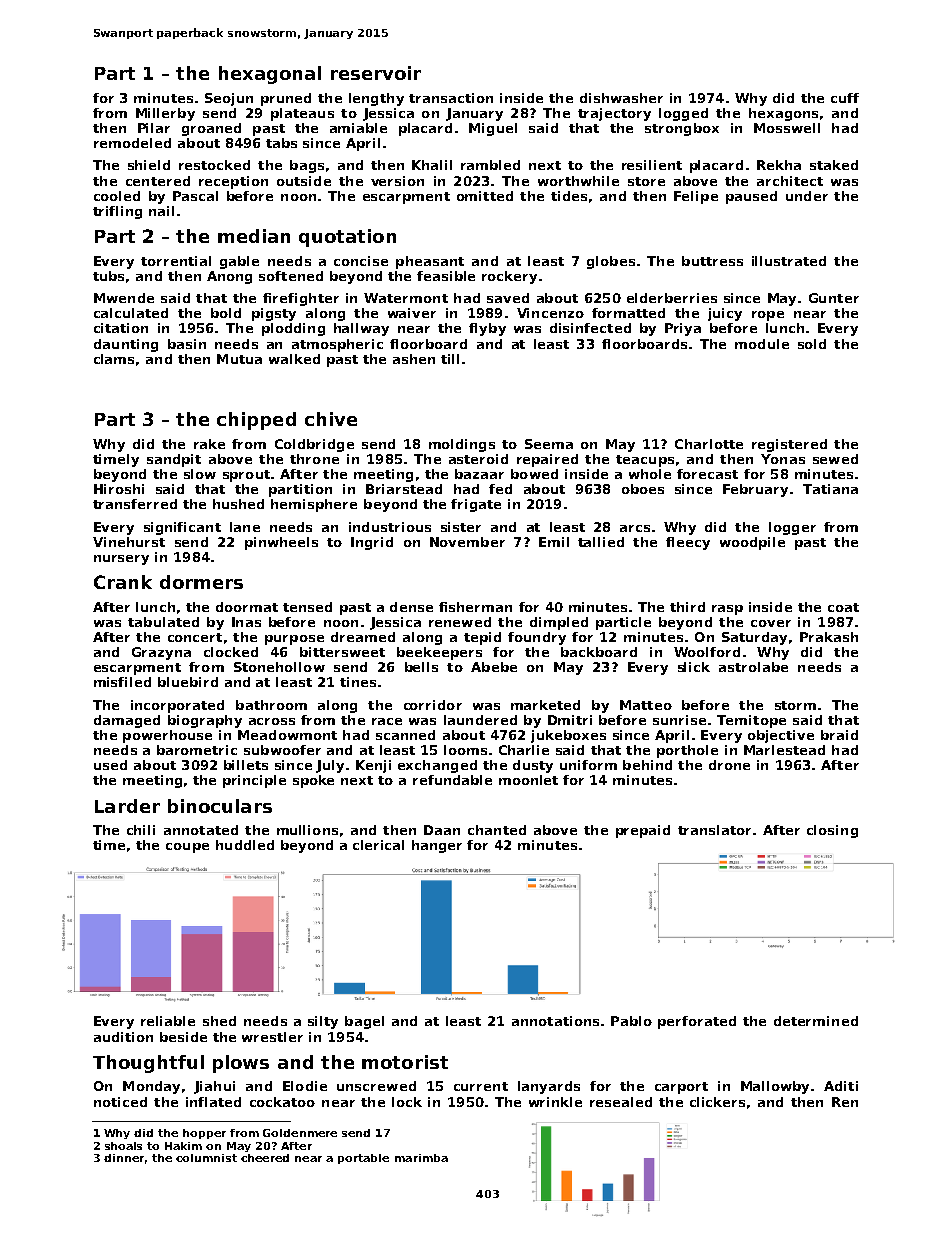 This screenshot has width=952, height=1233. Describe the element at coordinates (245, 845) in the screenshot. I see `huddled` at that location.
